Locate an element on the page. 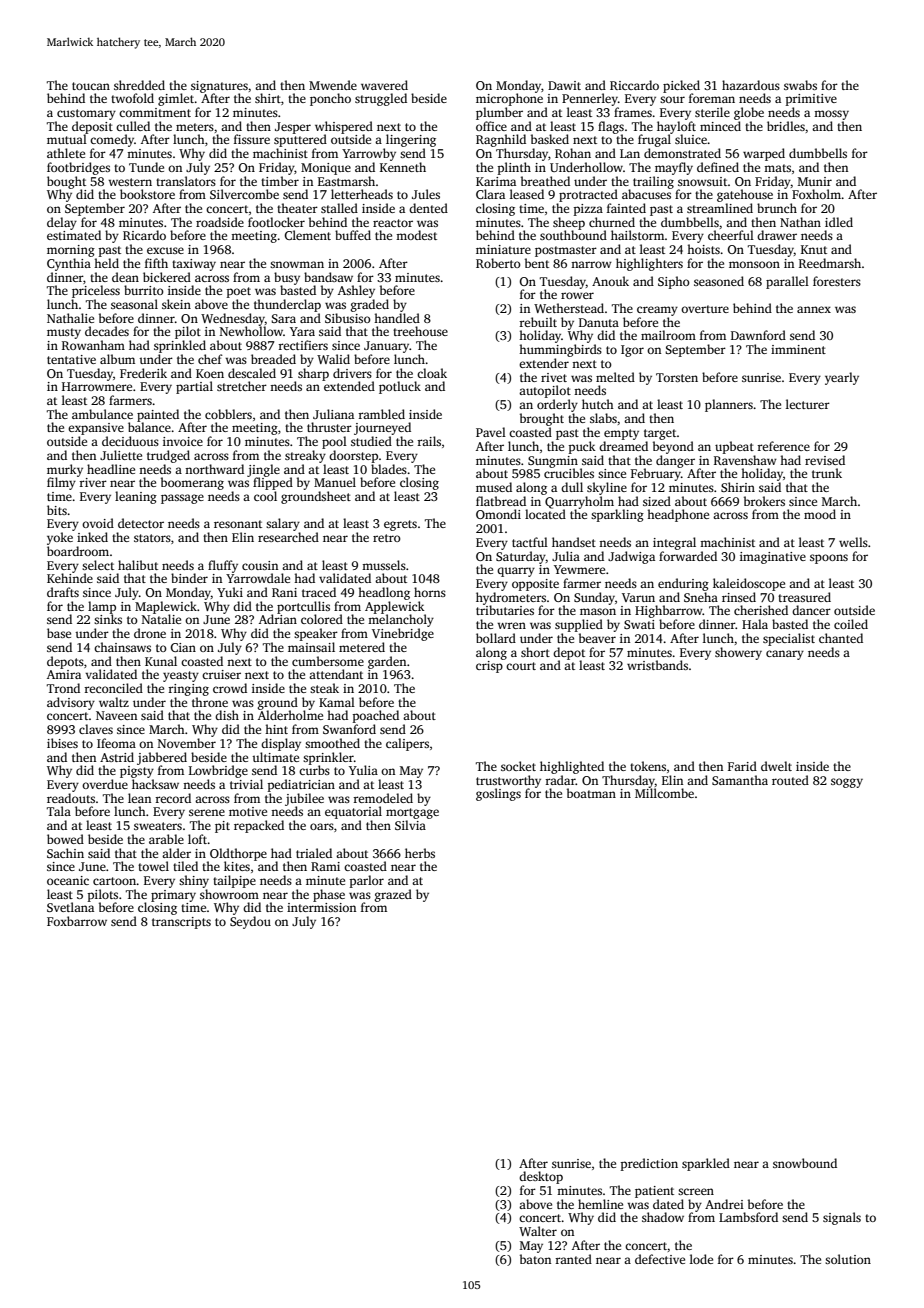 This page has width=924, height=1308. pool is located at coordinates (334, 442).
